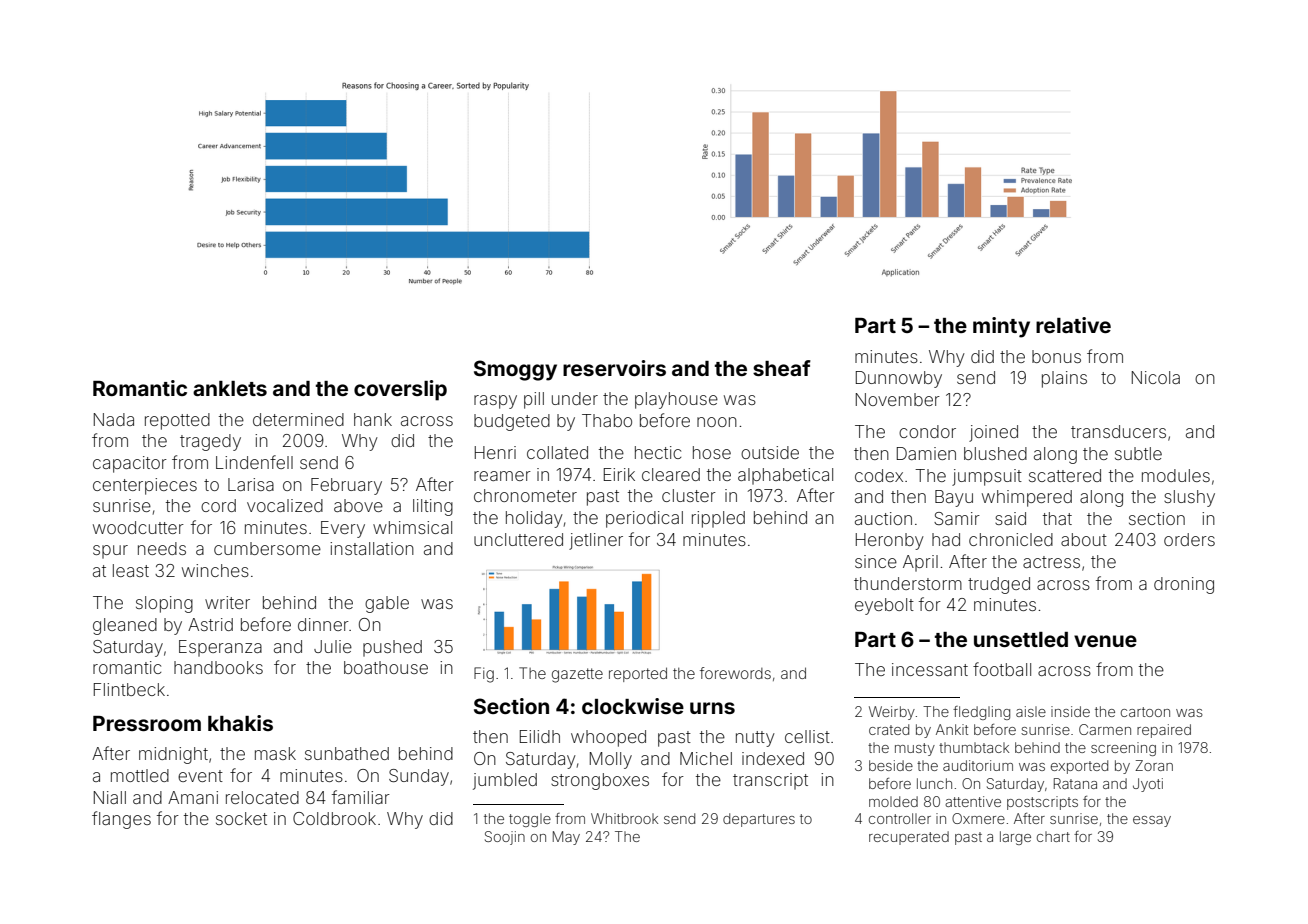  Describe the element at coordinates (254, 462) in the screenshot. I see `Lindenfell` at that location.
